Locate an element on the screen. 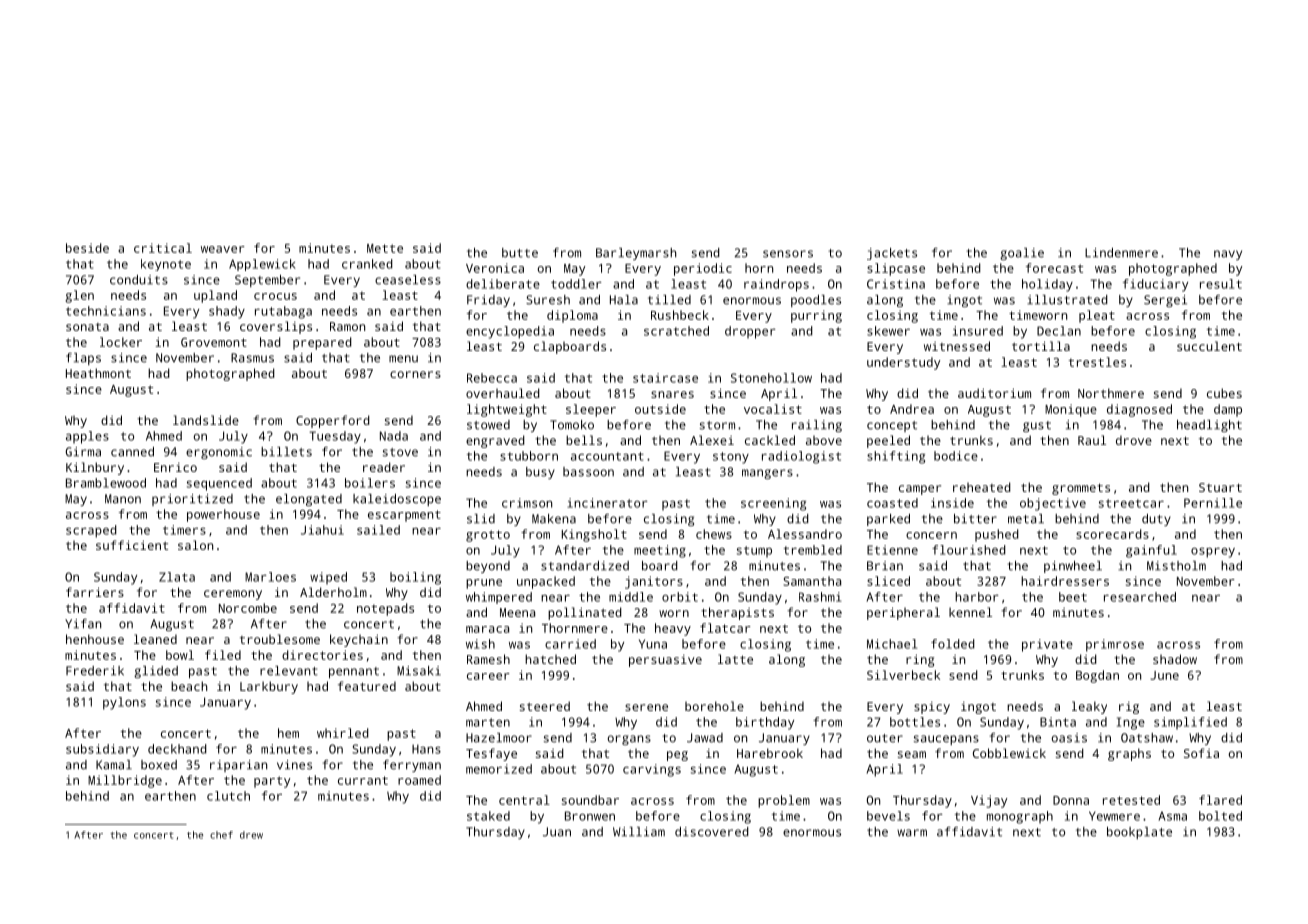  Michael is located at coordinates (892, 644).
